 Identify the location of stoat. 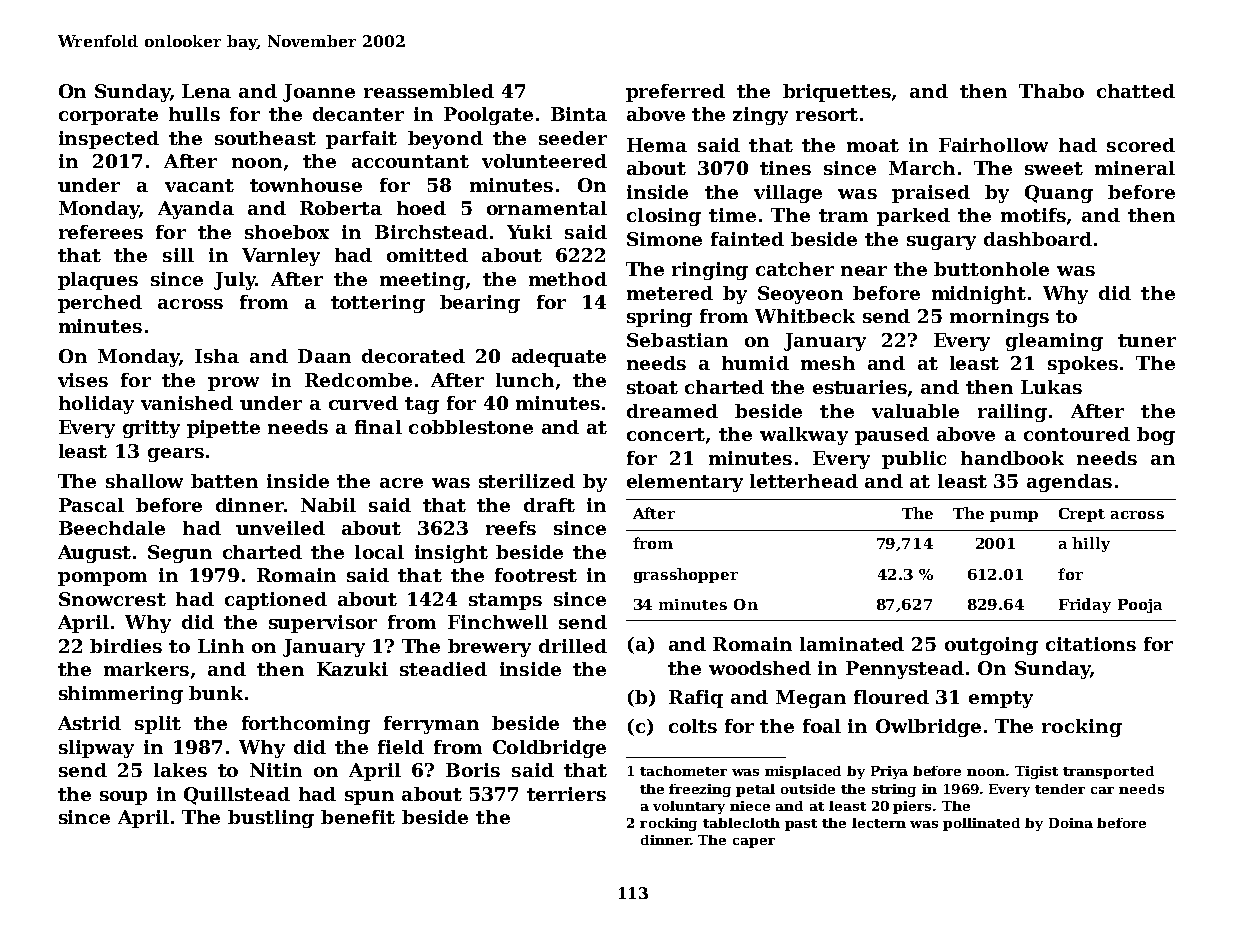
(652, 387).
